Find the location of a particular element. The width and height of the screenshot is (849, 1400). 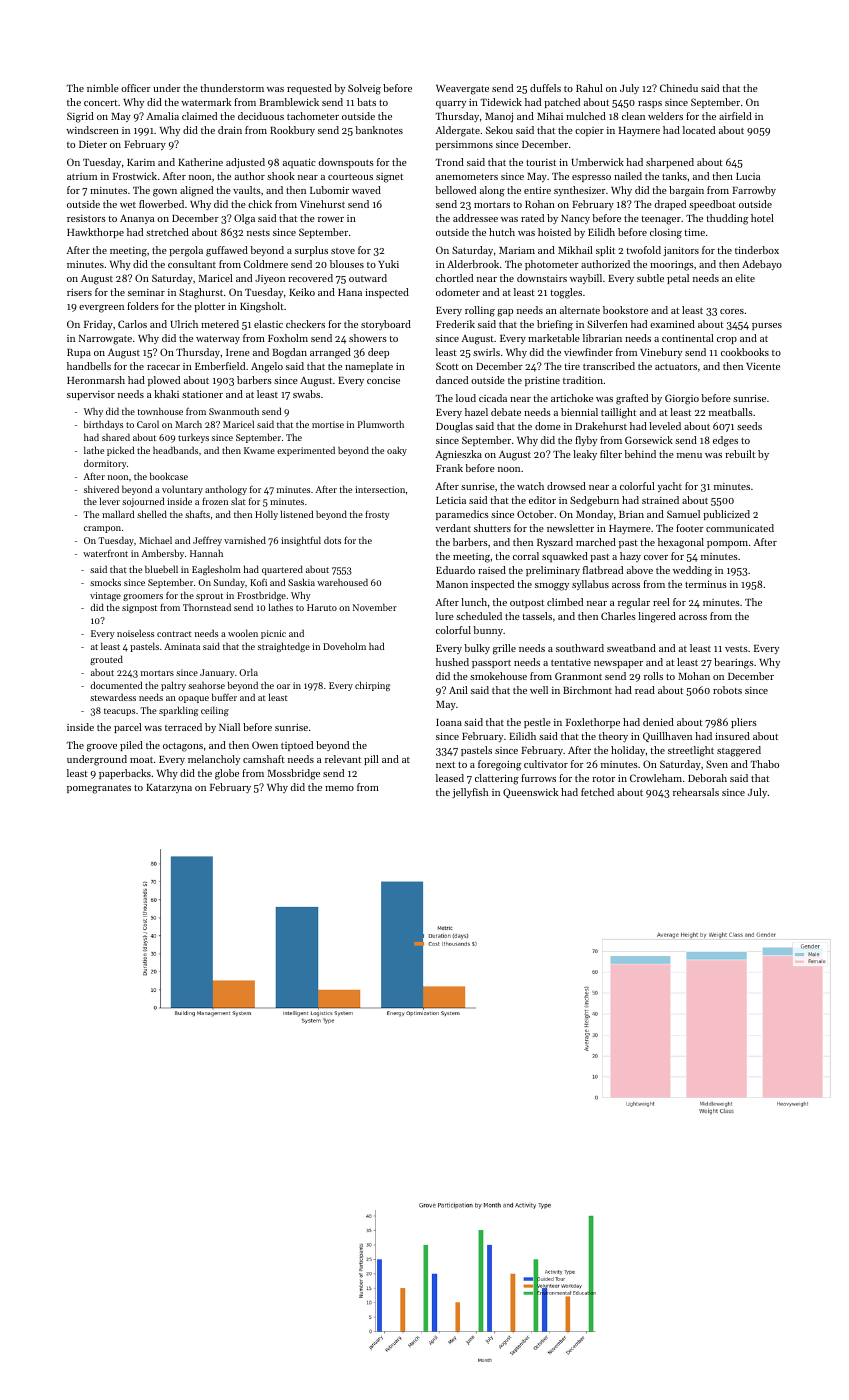

menu is located at coordinates (689, 455).
